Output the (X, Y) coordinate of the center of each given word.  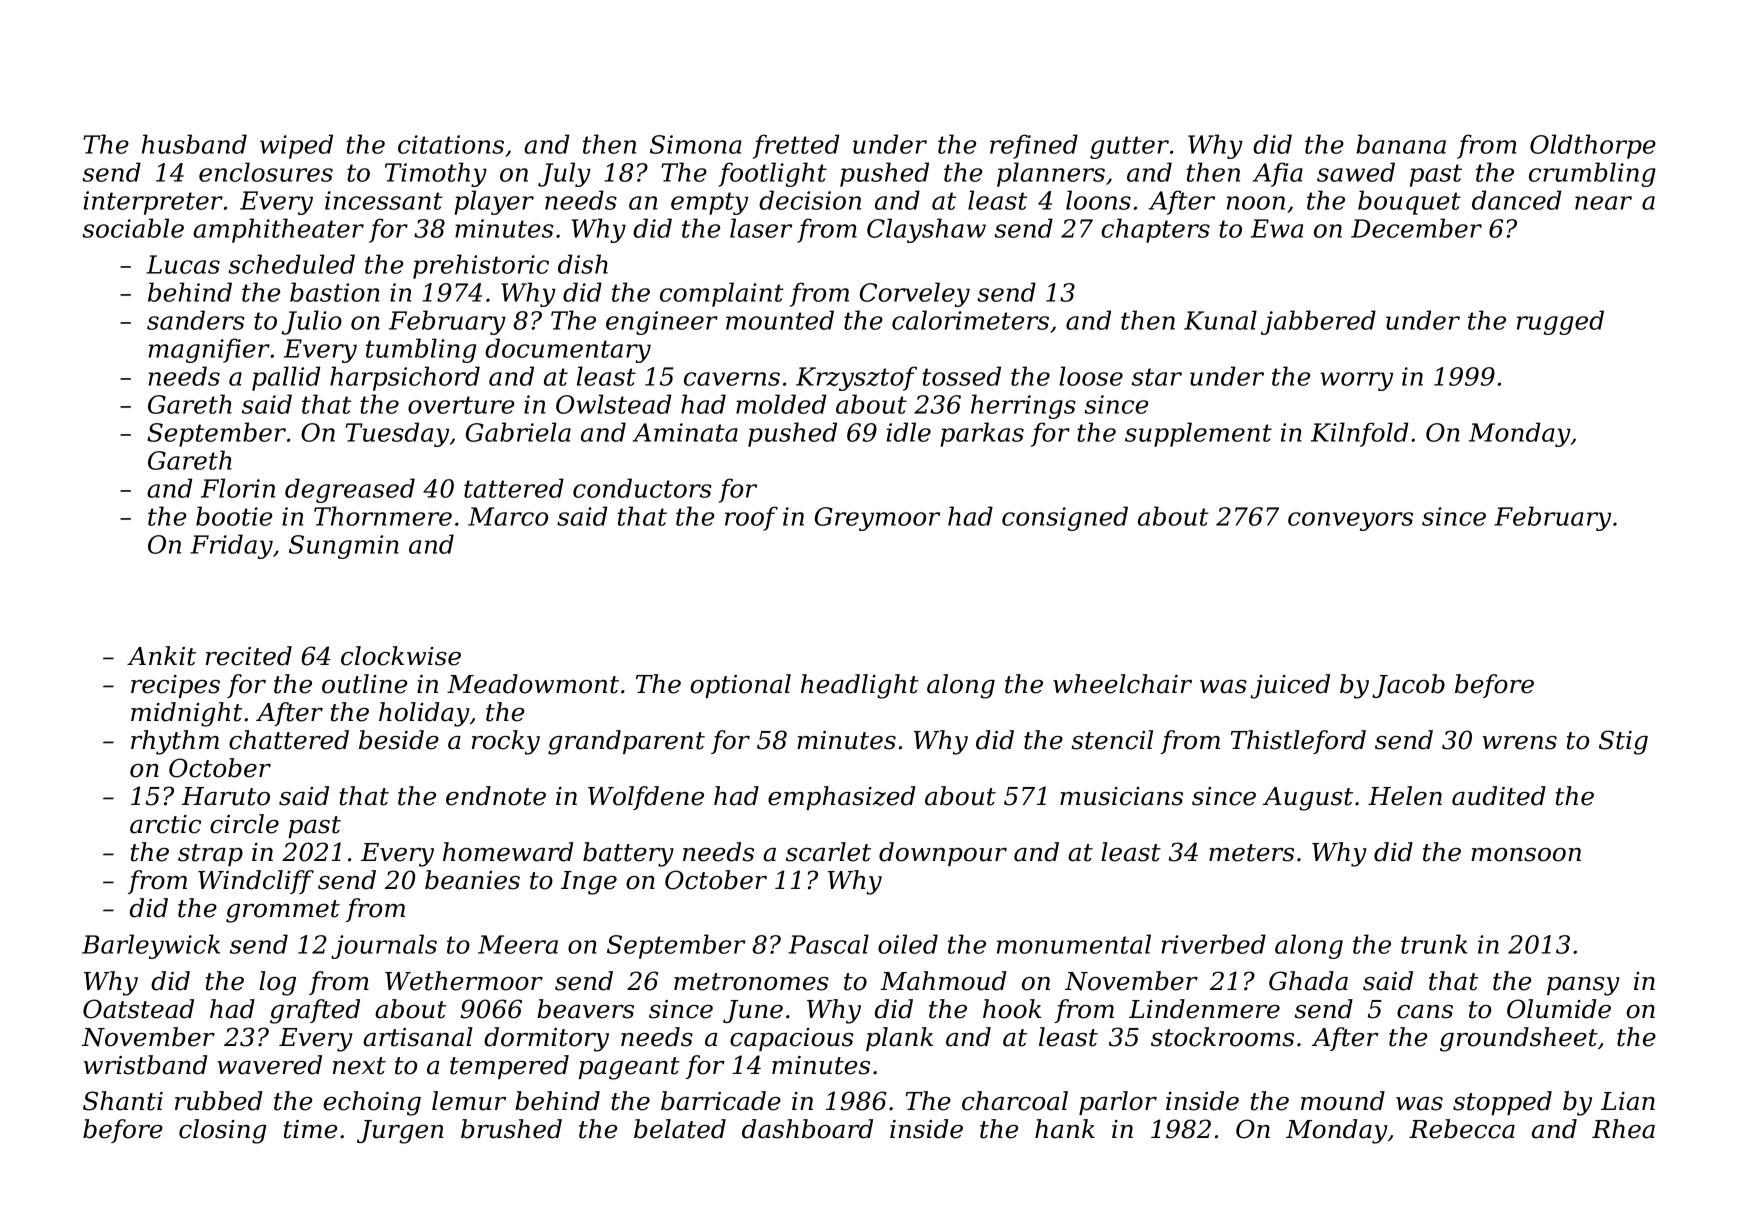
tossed (962, 376)
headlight (860, 686)
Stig (1623, 742)
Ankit (161, 656)
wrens (1520, 743)
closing (222, 1131)
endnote (496, 796)
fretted (796, 146)
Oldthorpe (1593, 146)
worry (1356, 381)
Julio (311, 322)
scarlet (828, 852)
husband (194, 144)
